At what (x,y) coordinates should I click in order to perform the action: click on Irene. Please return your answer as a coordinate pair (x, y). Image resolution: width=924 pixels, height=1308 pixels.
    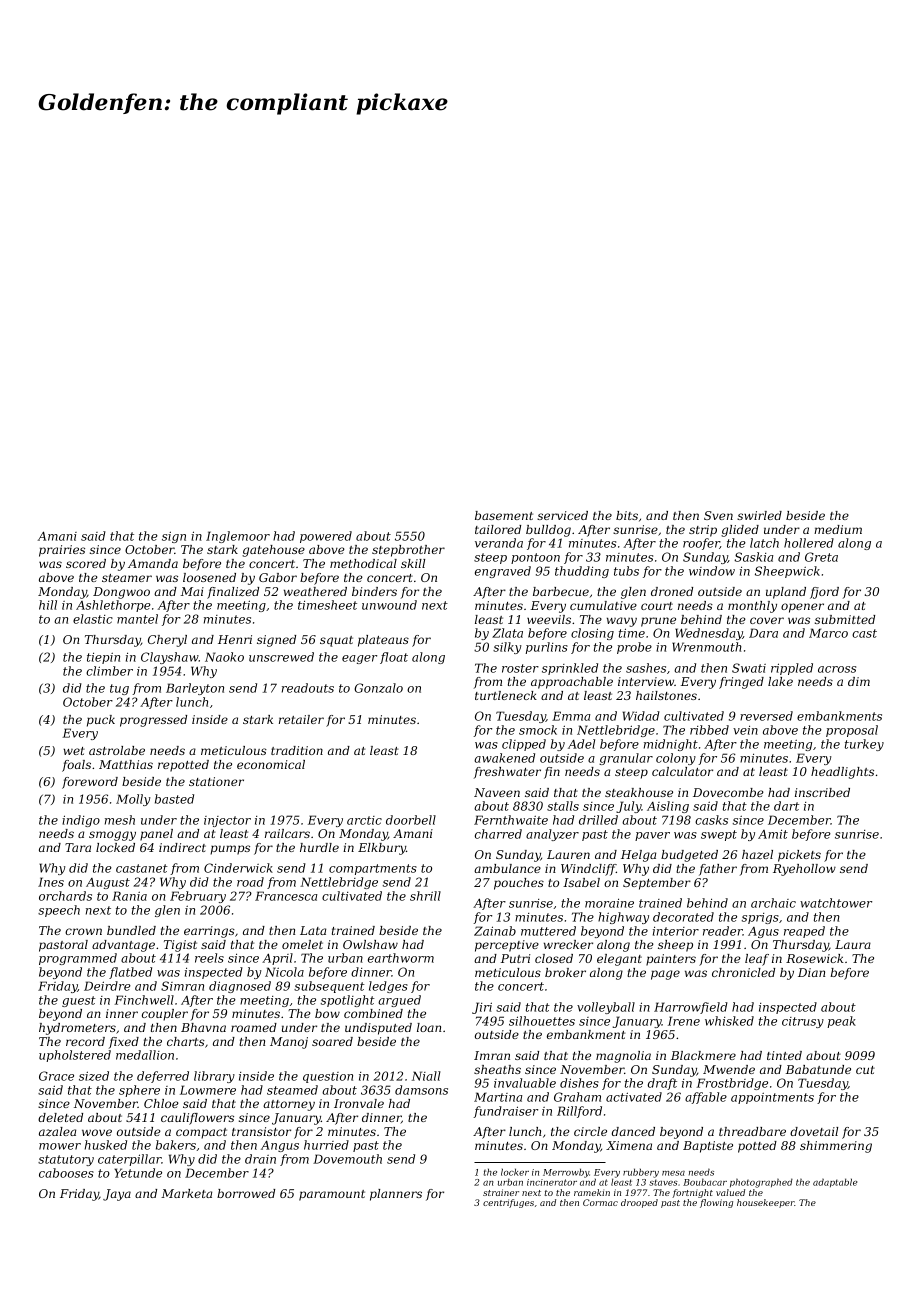
    Looking at the image, I should click on (684, 1021).
